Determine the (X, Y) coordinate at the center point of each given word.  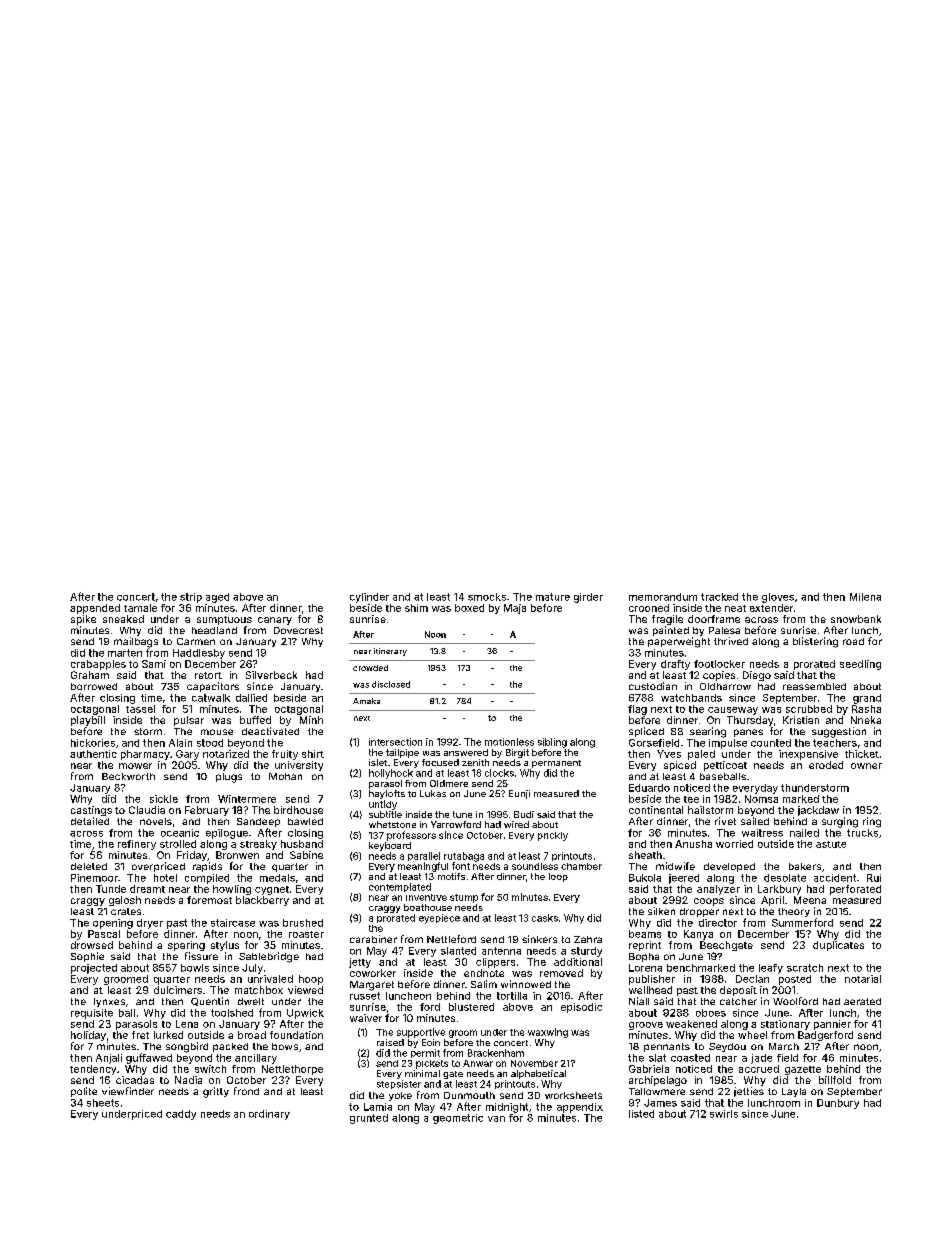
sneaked (123, 619)
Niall (639, 1001)
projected (94, 969)
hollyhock (391, 774)
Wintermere (247, 799)
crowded (370, 668)
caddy (181, 1115)
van (496, 1119)
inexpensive (808, 755)
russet (365, 996)
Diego (757, 676)
